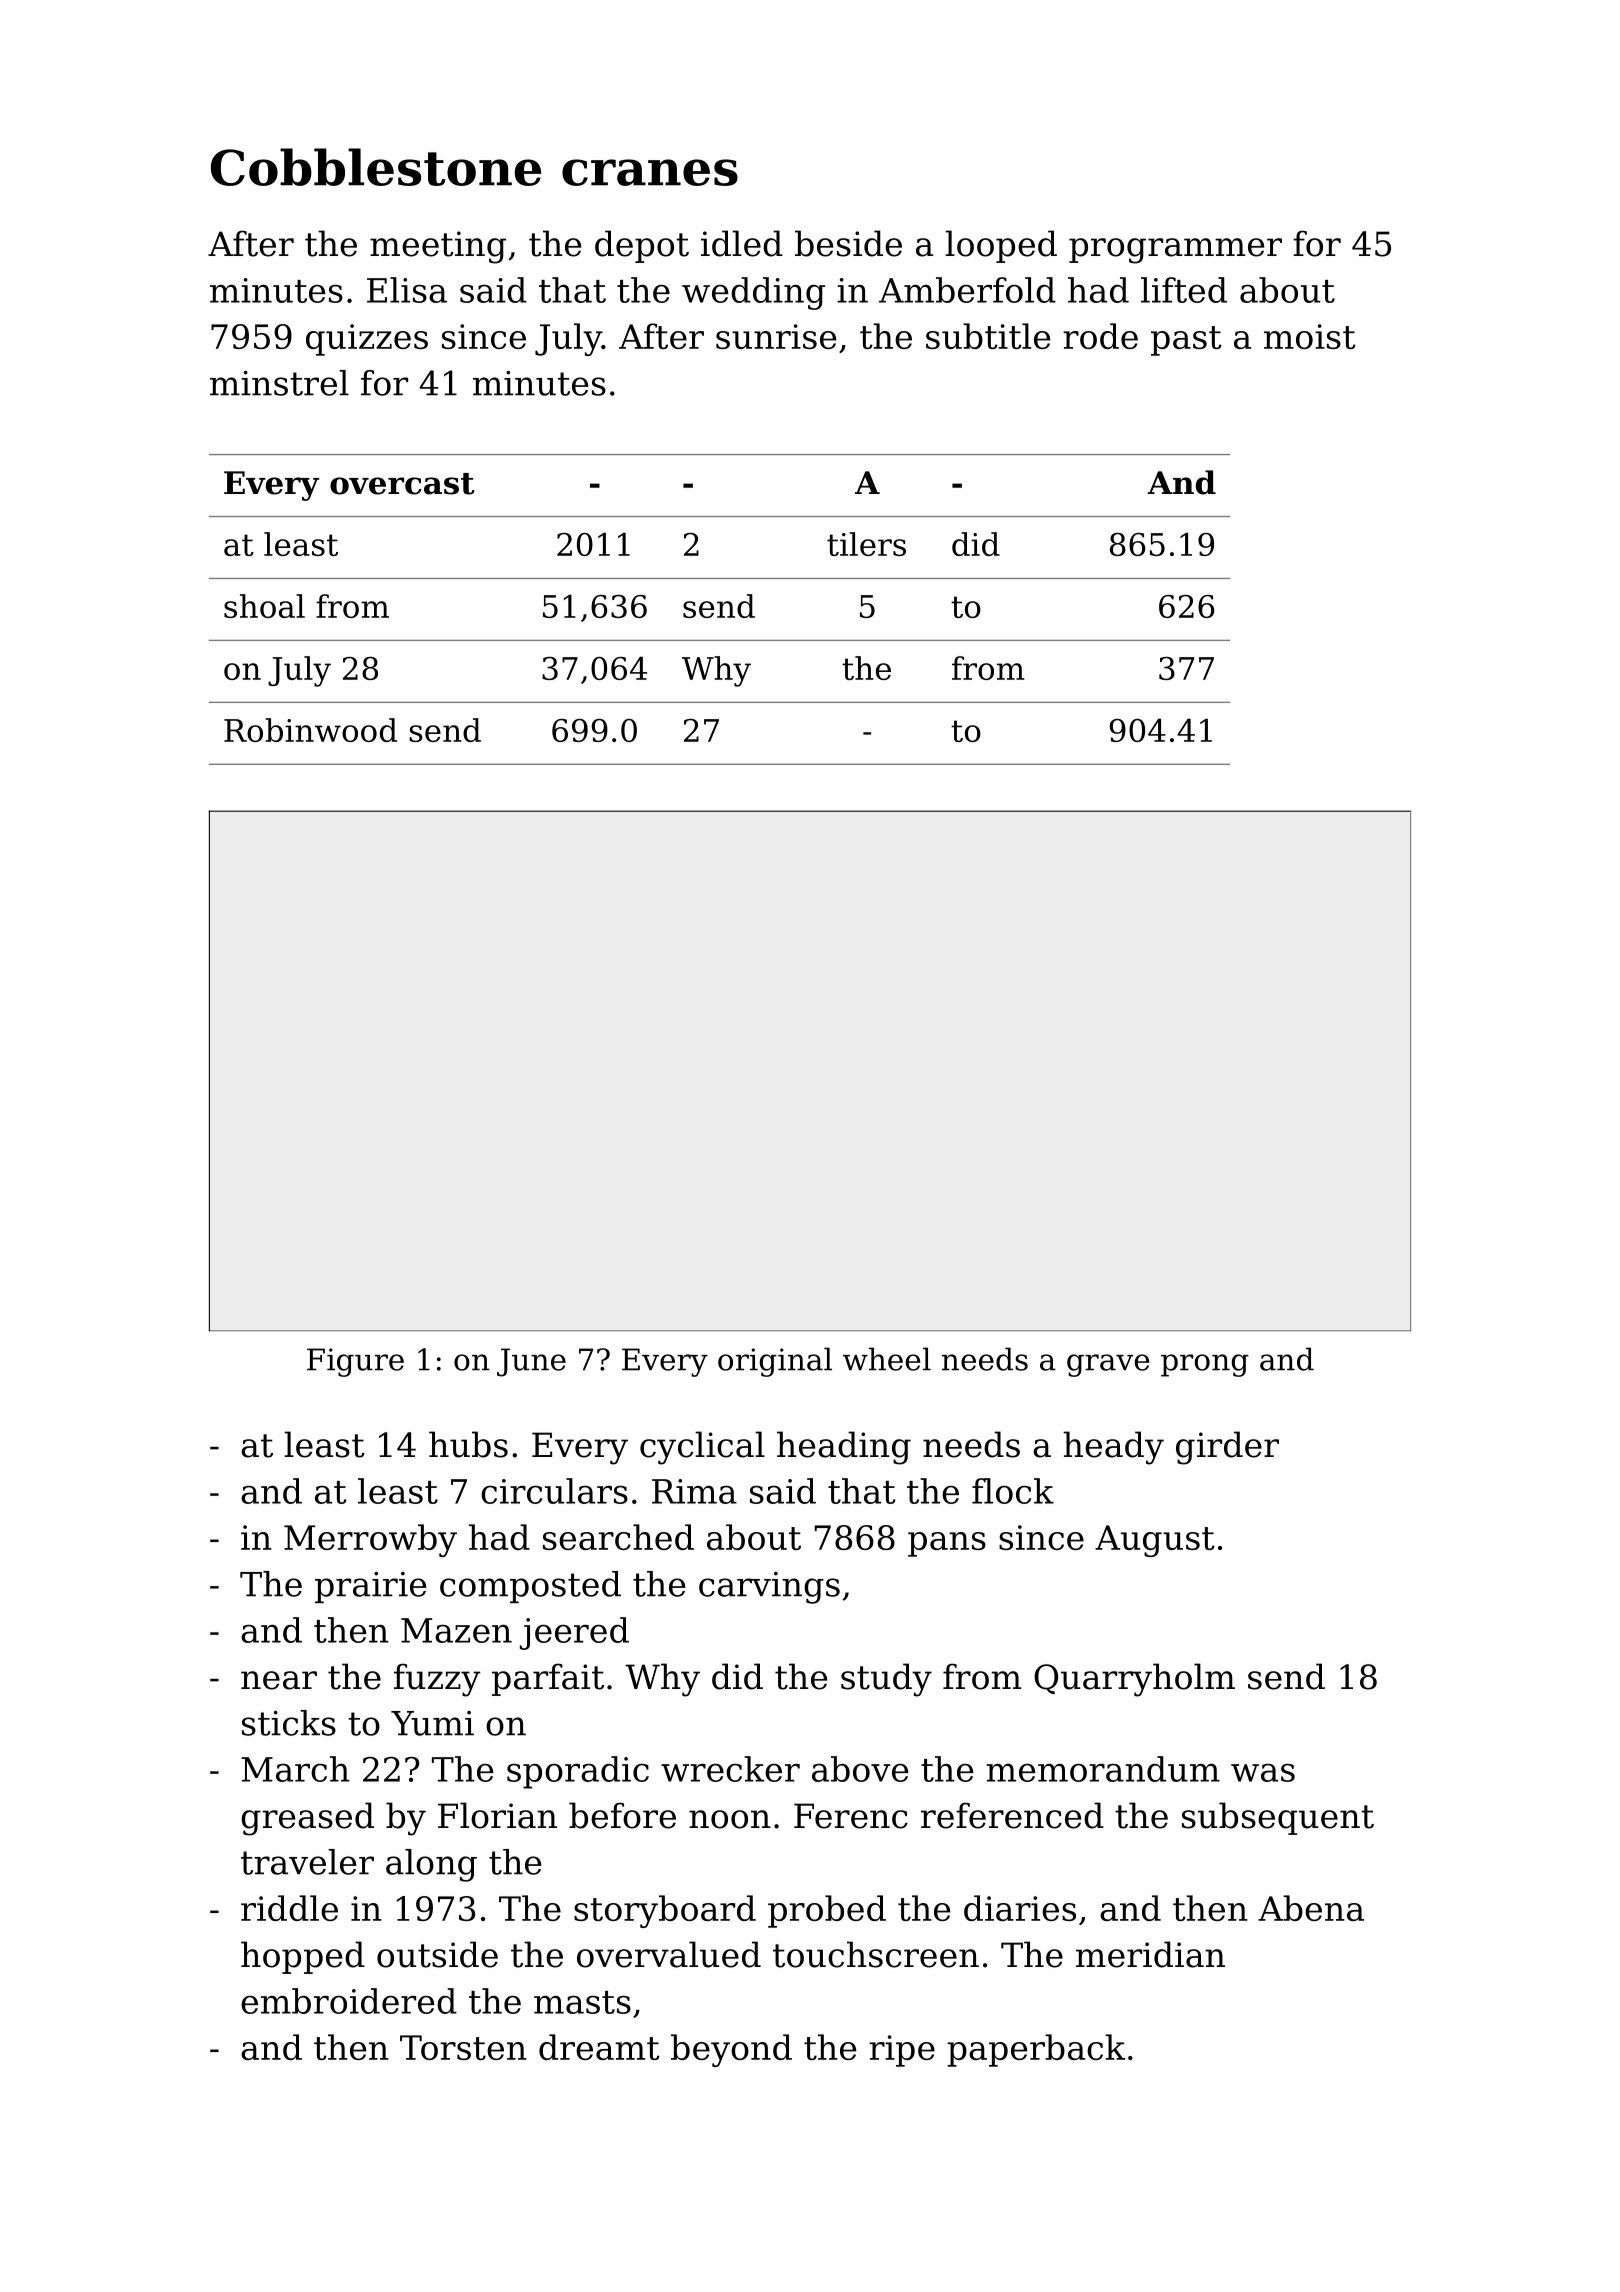 The image size is (1620, 2292). Describe the element at coordinates (866, 544) in the screenshot. I see `tilers` at that location.
